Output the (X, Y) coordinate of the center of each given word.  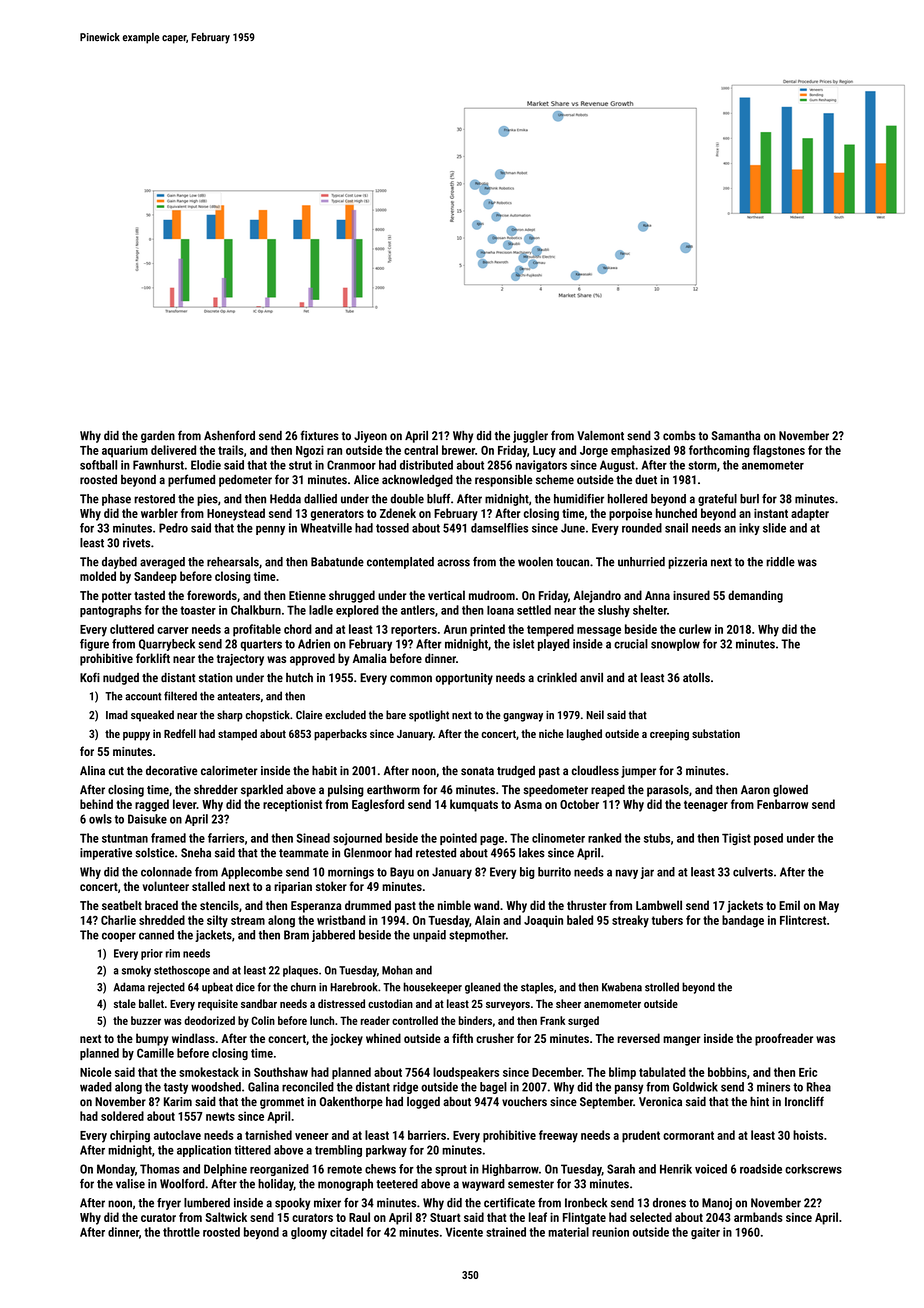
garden (158, 437)
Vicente (464, 1232)
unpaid (429, 936)
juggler (530, 437)
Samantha (736, 436)
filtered (180, 696)
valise (130, 1184)
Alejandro (597, 596)
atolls (696, 678)
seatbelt (122, 905)
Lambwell (659, 905)
